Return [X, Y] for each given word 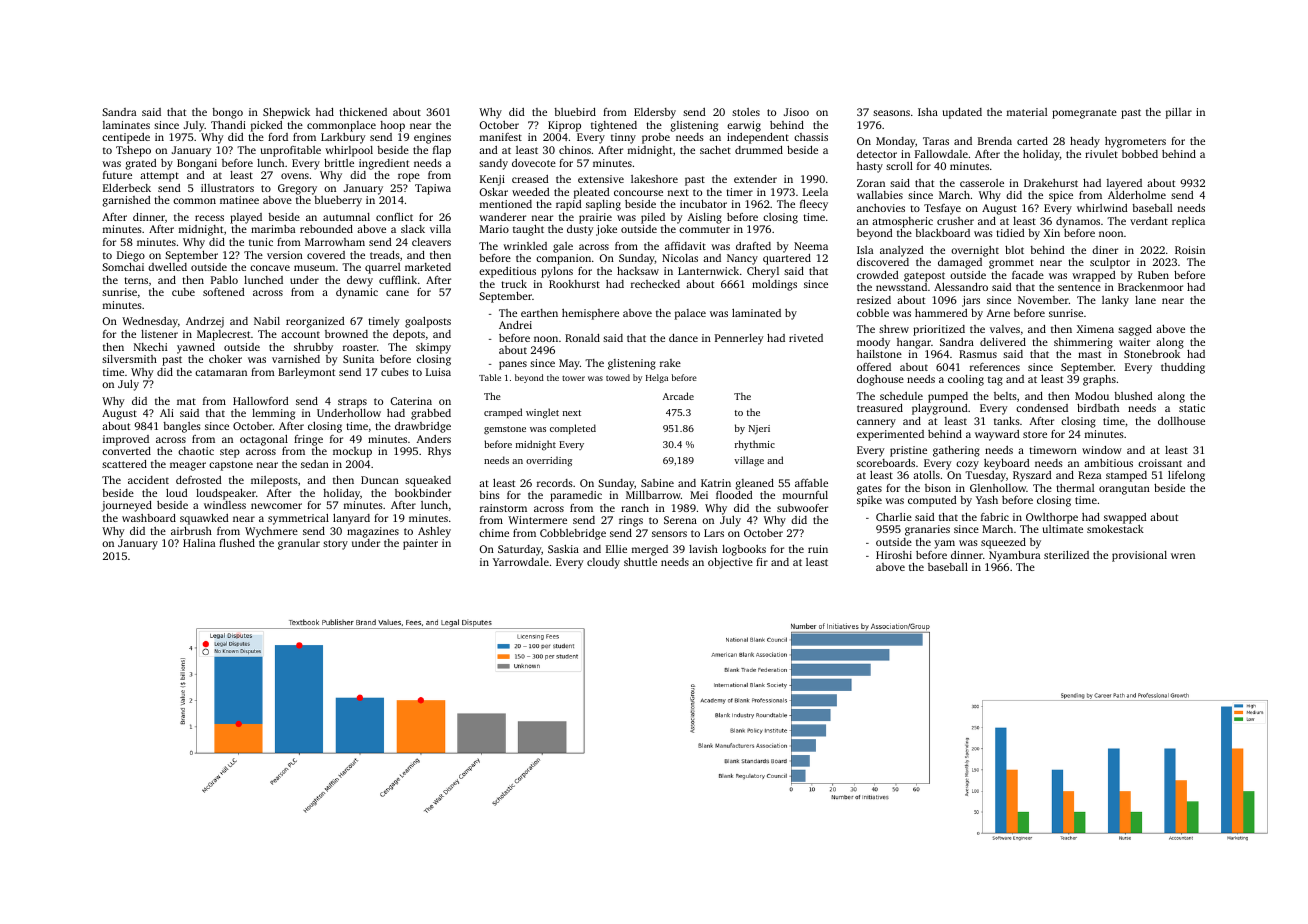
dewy [360, 281]
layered [1124, 184]
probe [656, 138]
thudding [1183, 368]
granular [299, 544]
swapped [1125, 518]
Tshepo [133, 151]
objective [730, 563]
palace [690, 314]
